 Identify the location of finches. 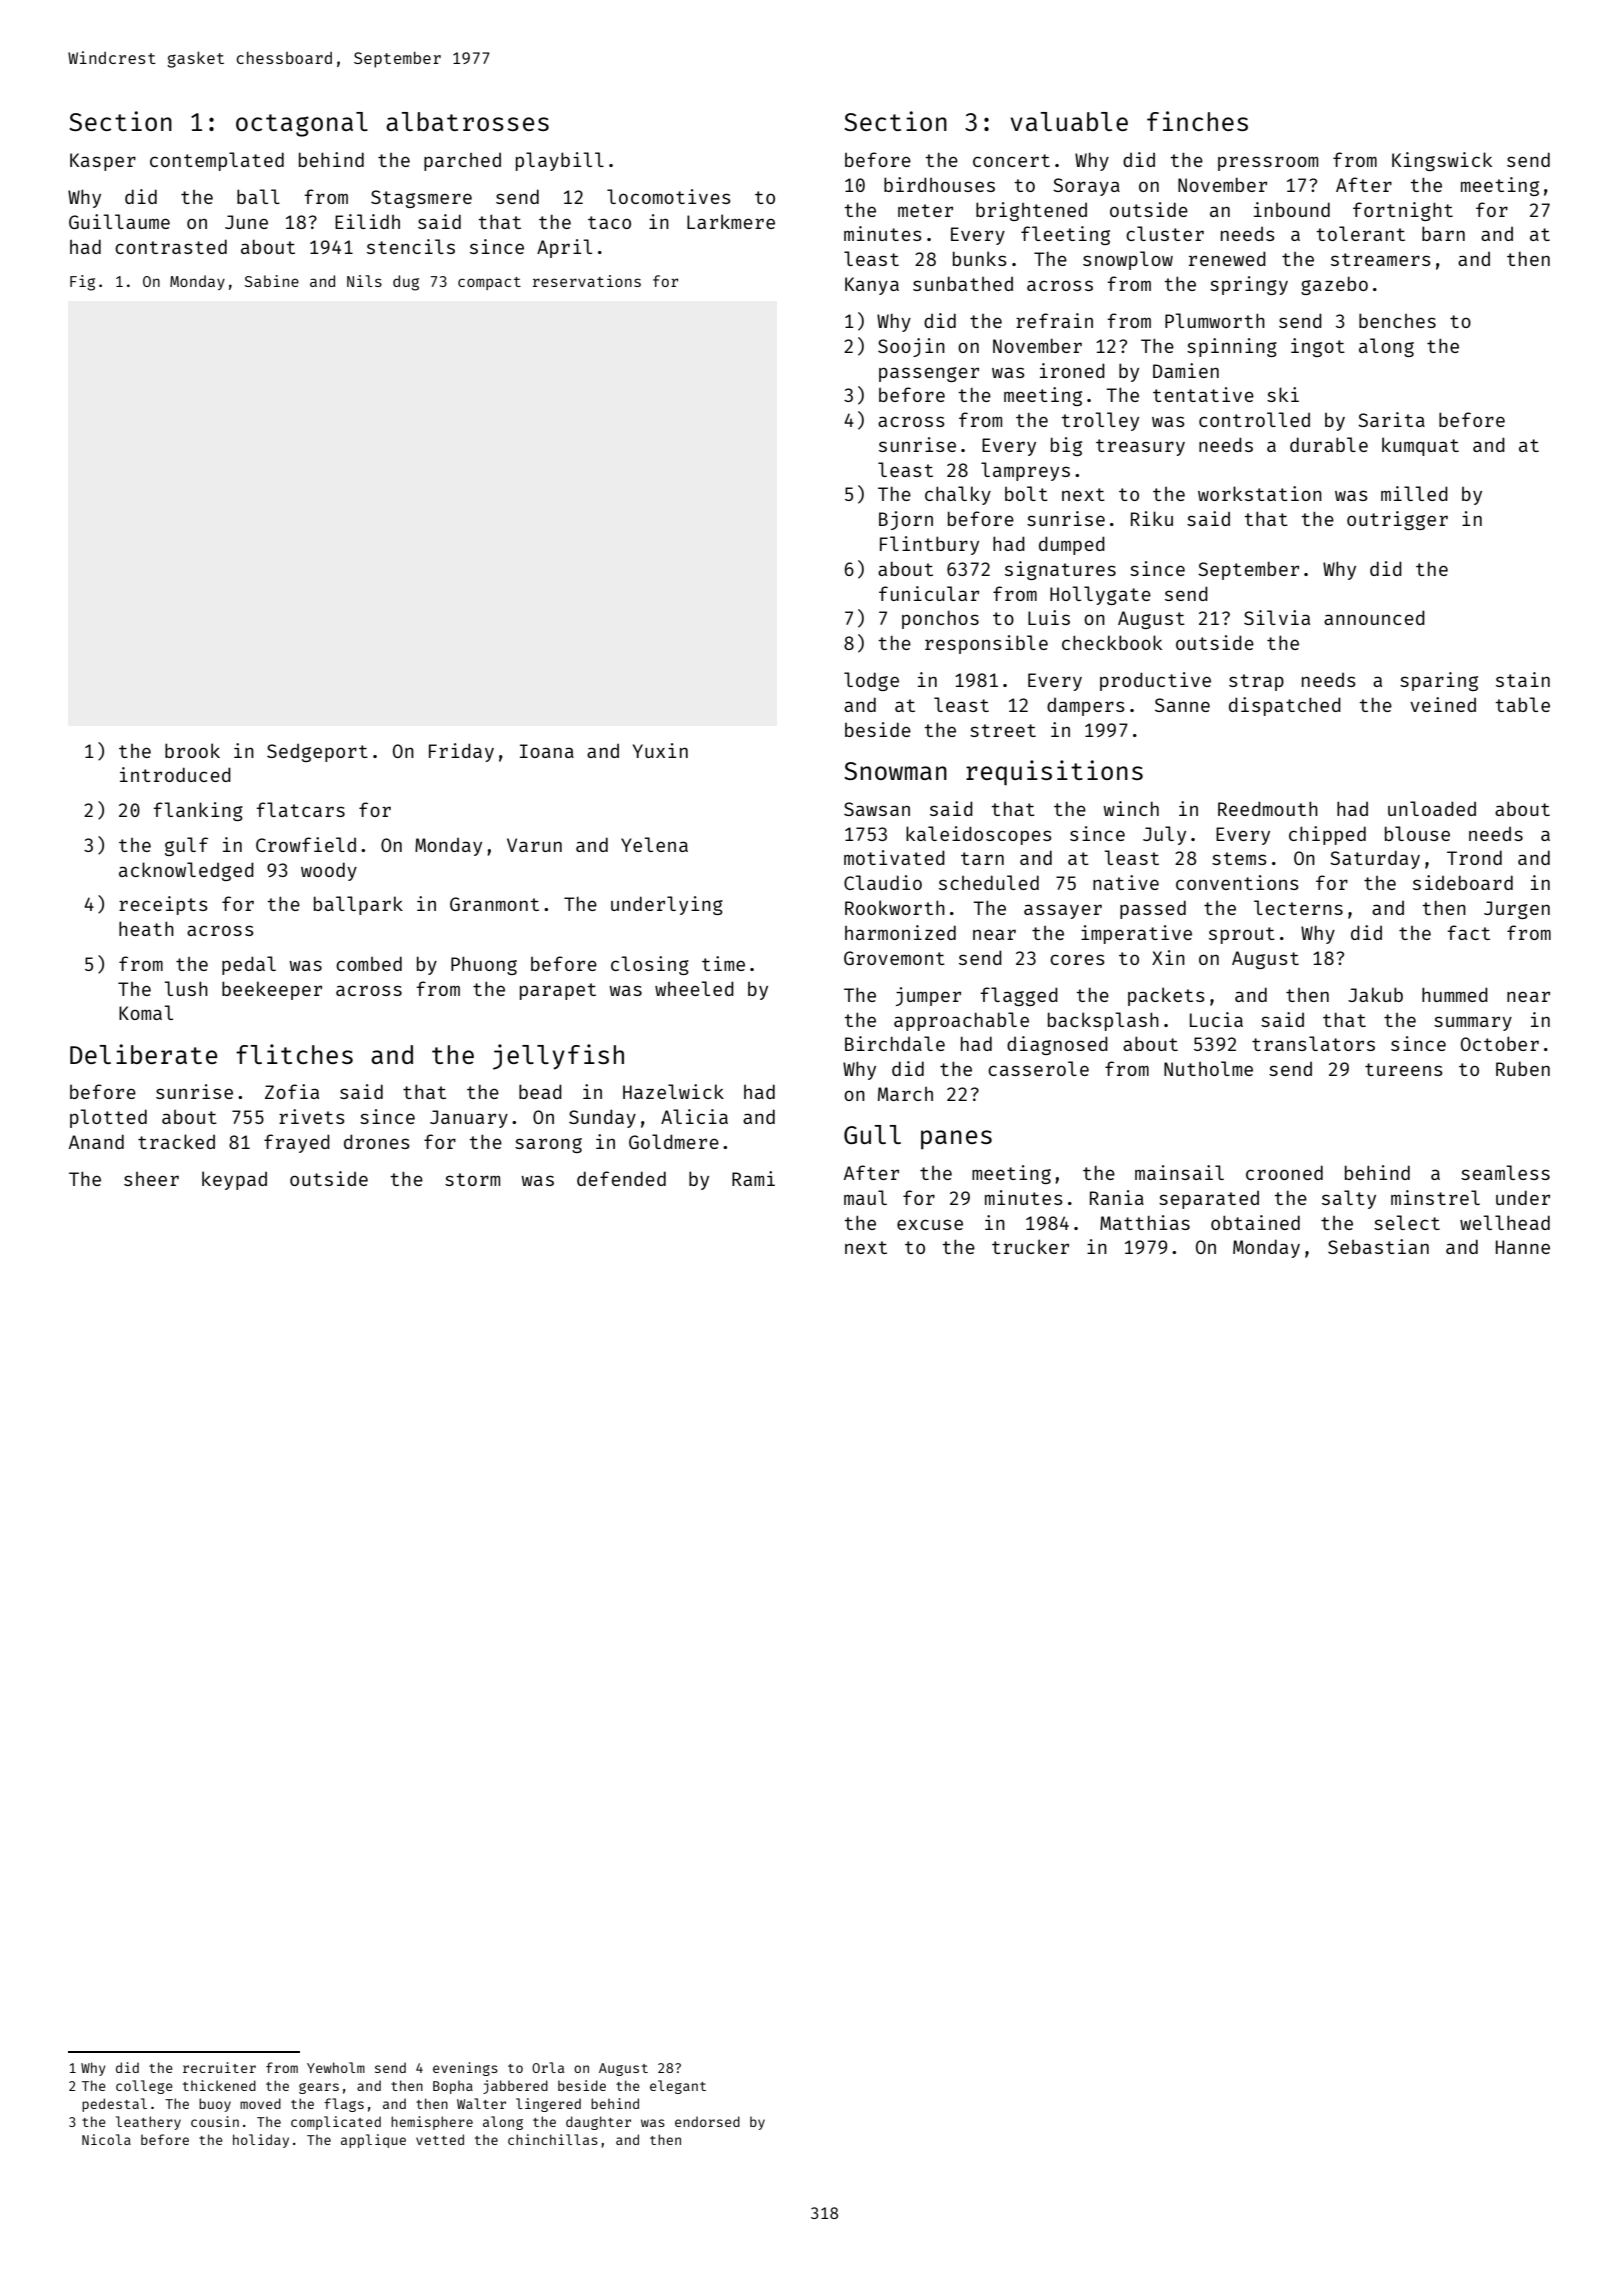
(1197, 121).
